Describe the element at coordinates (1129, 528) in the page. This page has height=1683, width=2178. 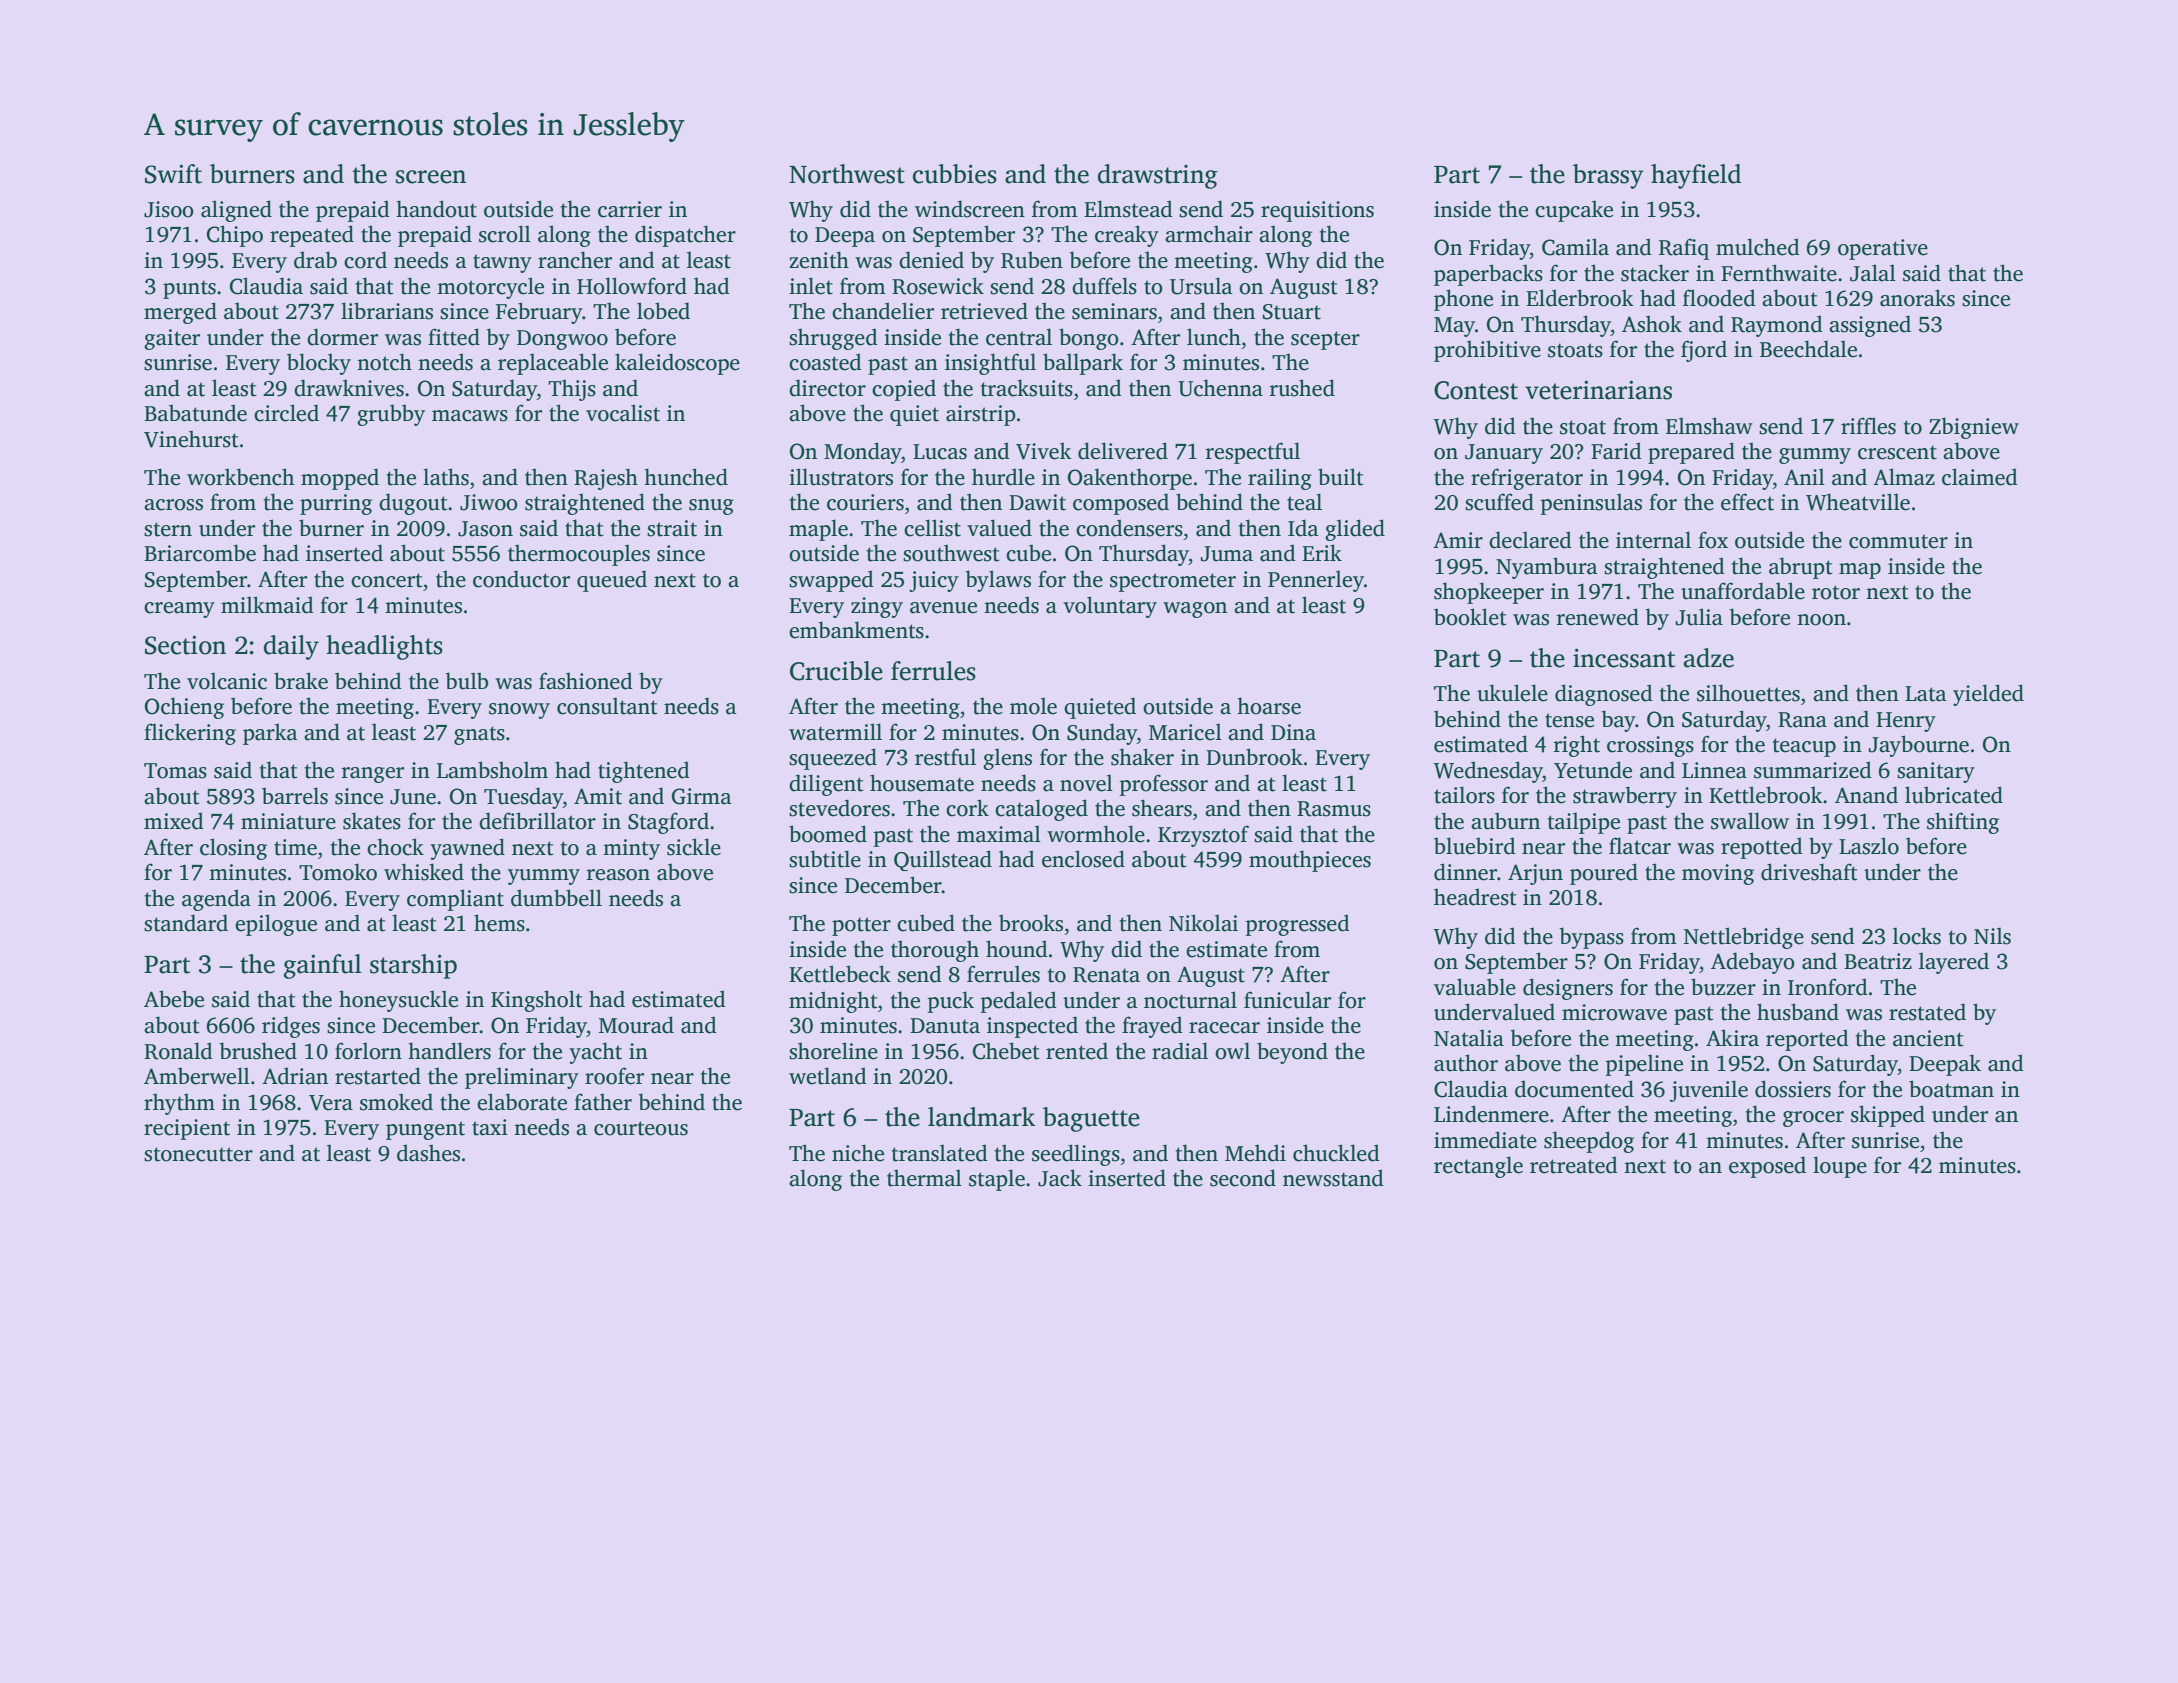
I see `condensers` at that location.
